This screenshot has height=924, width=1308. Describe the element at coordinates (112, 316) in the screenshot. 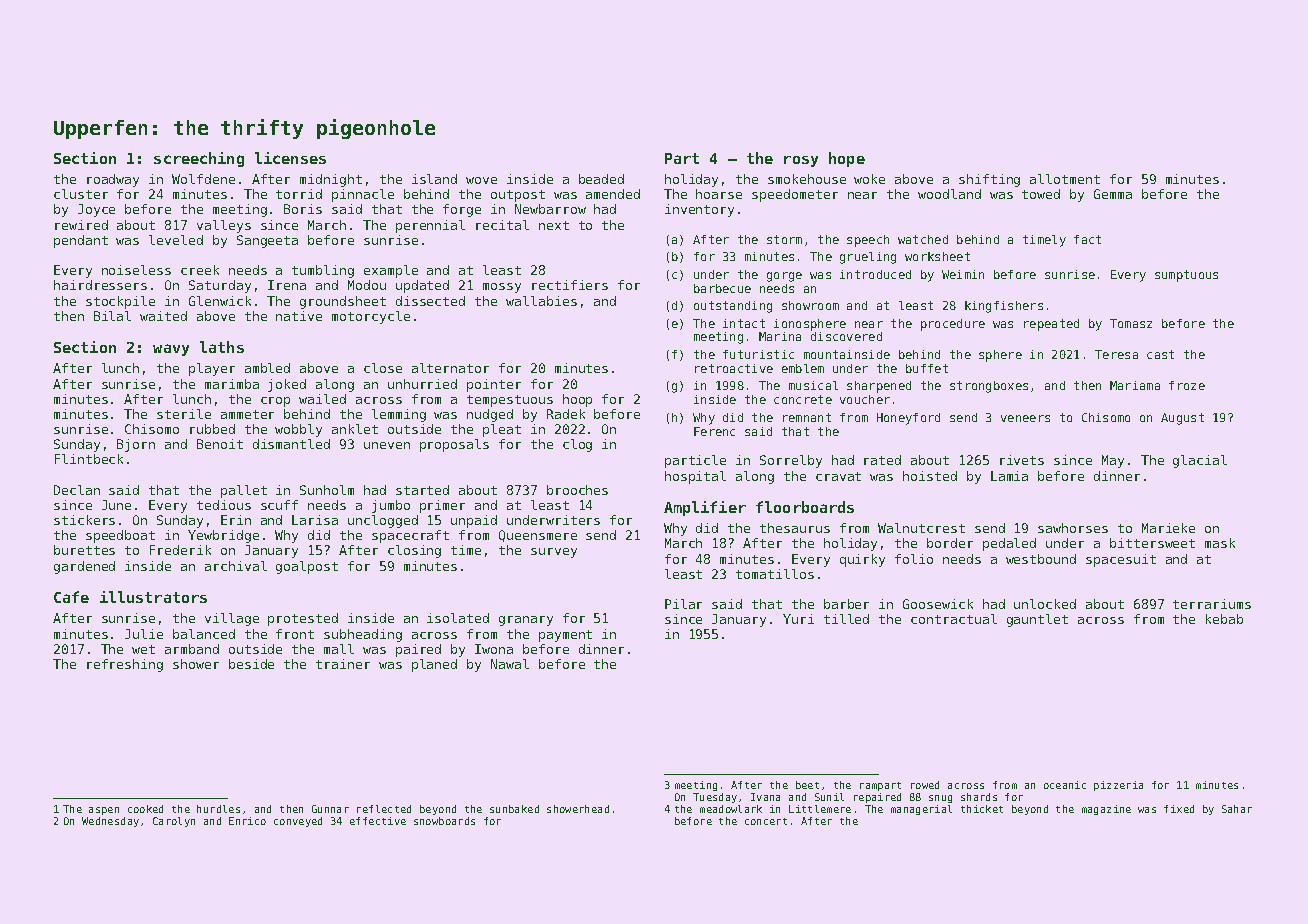

I see `Bilal` at that location.
